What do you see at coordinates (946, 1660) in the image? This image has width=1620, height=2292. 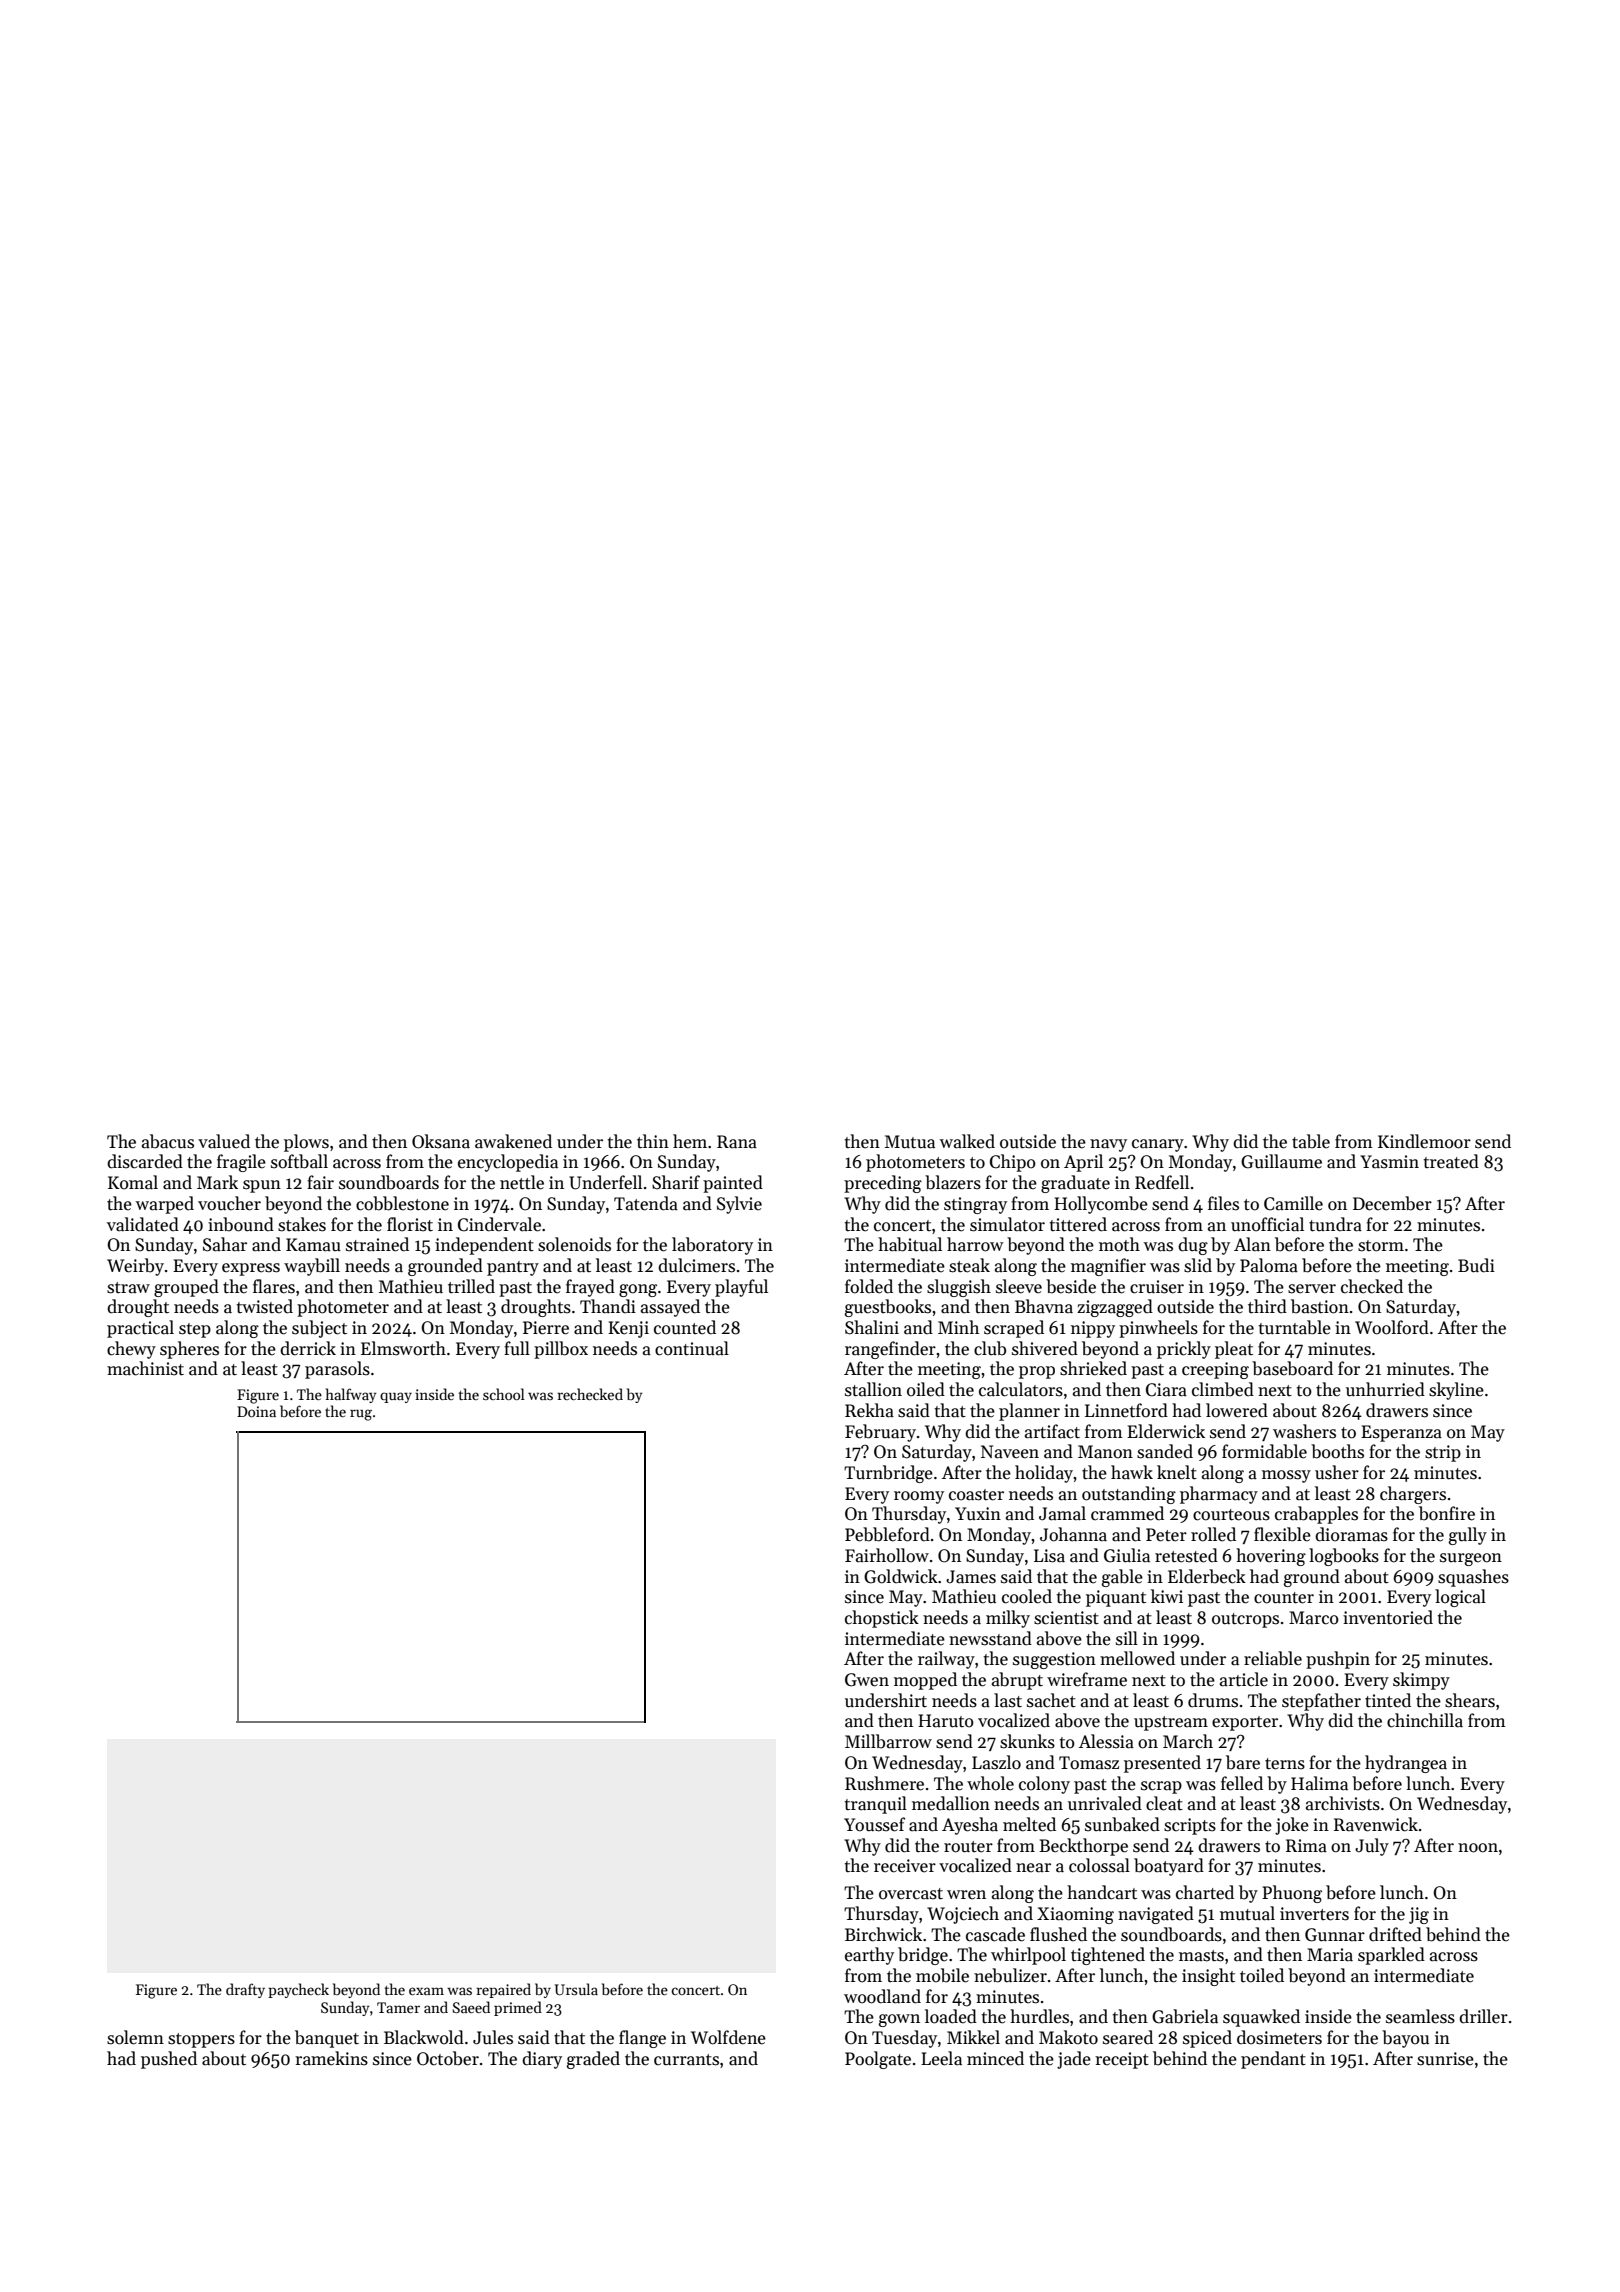 I see `railway` at bounding box center [946, 1660].
